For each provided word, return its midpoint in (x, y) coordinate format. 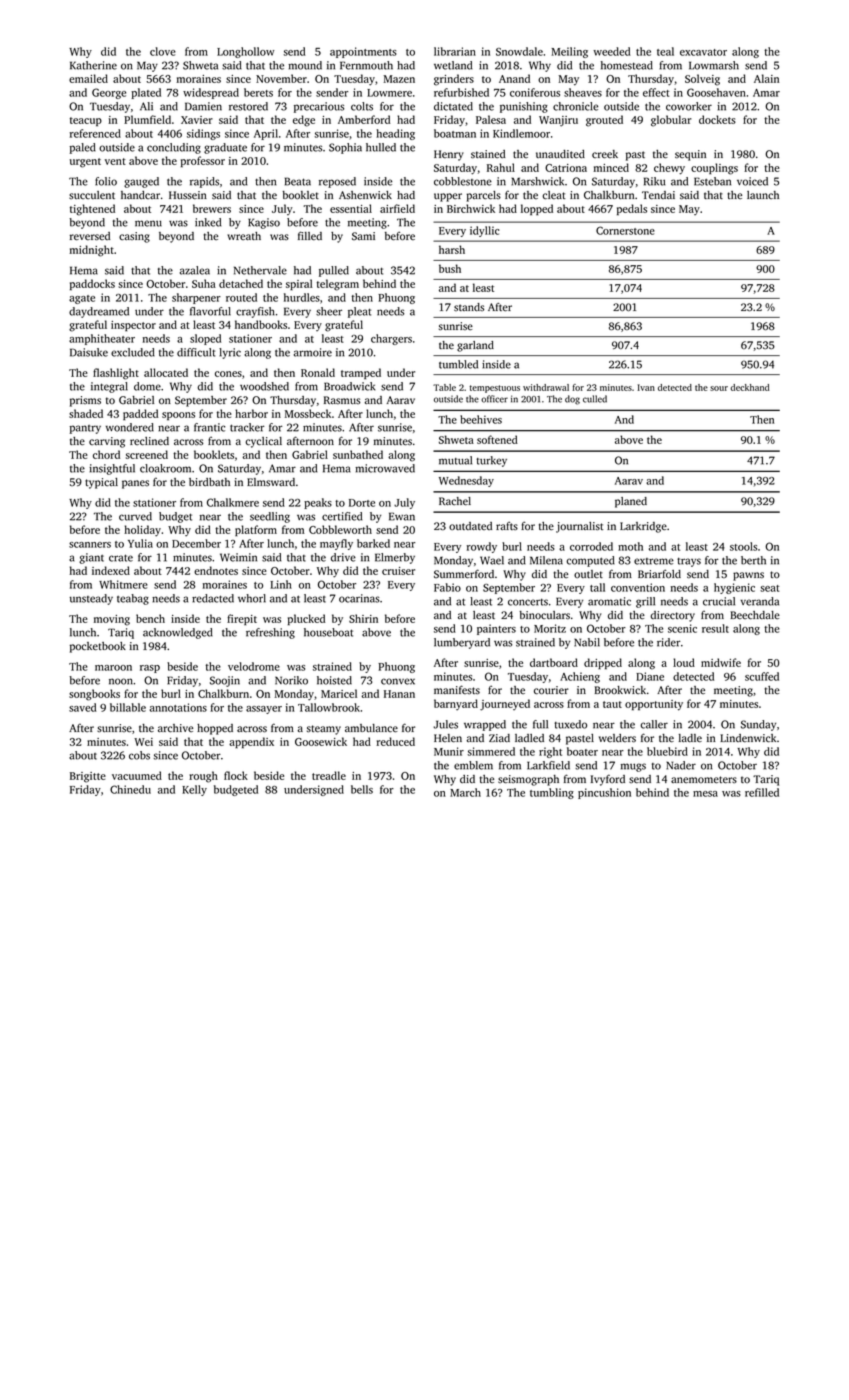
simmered (491, 751)
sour (719, 388)
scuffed (762, 676)
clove (163, 51)
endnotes (216, 570)
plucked (306, 619)
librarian (455, 51)
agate (82, 299)
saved (83, 707)
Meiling (569, 52)
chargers (391, 339)
